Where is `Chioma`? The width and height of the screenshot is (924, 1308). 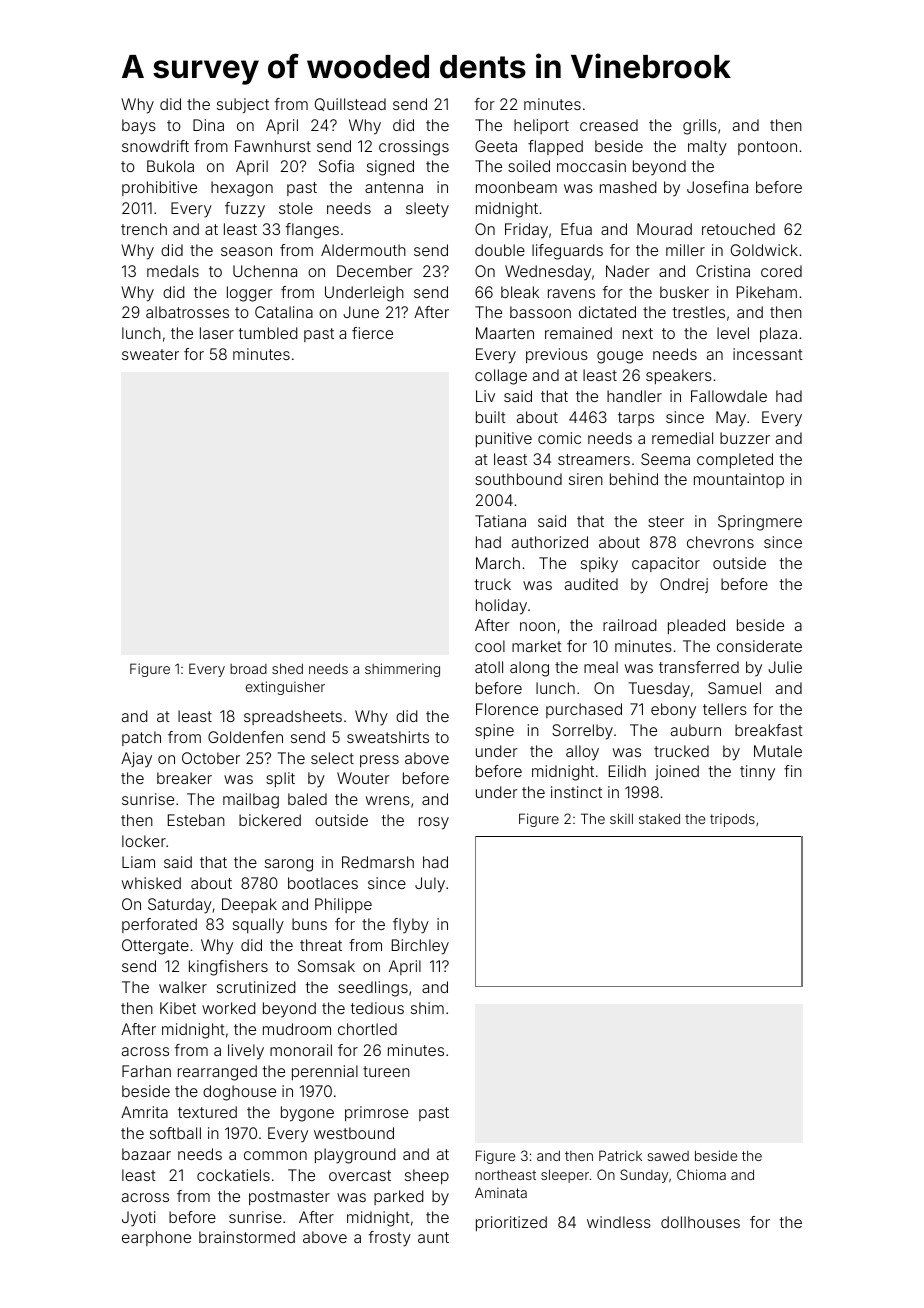 Chioma is located at coordinates (701, 1174).
